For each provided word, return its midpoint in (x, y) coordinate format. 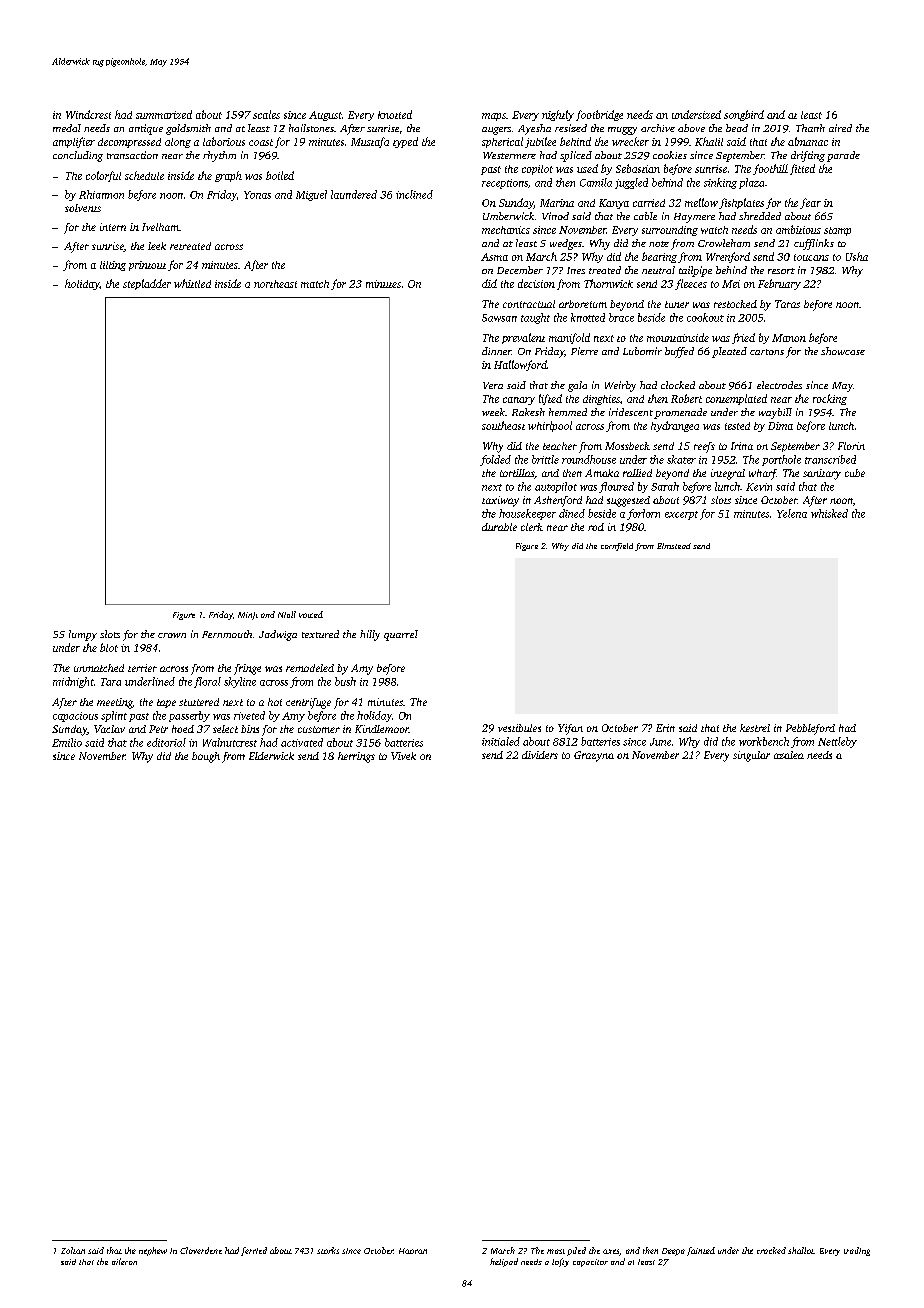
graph (228, 176)
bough (206, 757)
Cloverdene (201, 1250)
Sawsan (499, 318)
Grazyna (594, 756)
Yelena (792, 513)
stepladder (147, 284)
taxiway (500, 501)
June (660, 742)
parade (843, 156)
